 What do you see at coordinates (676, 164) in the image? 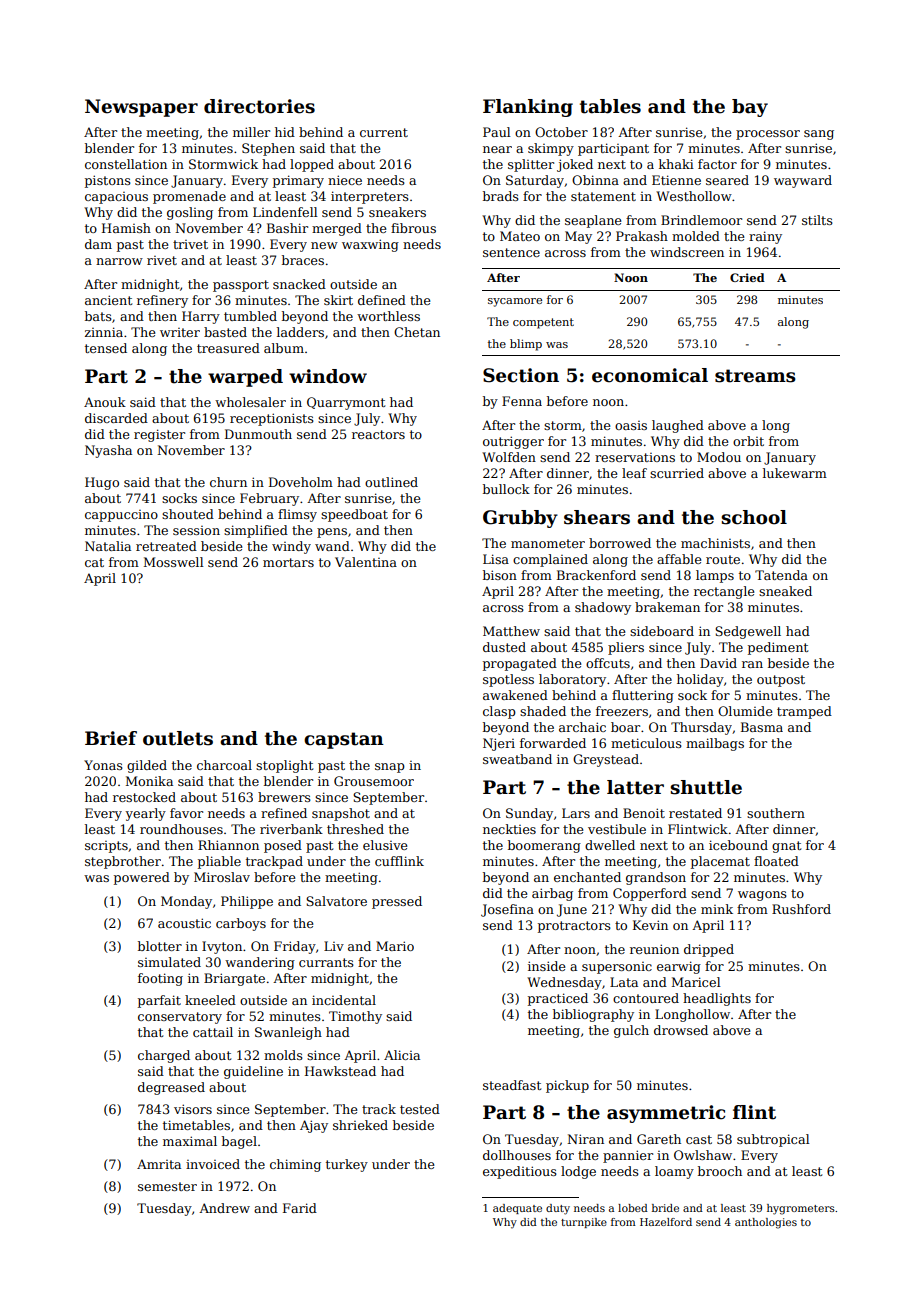
I see `khaki` at bounding box center [676, 164].
